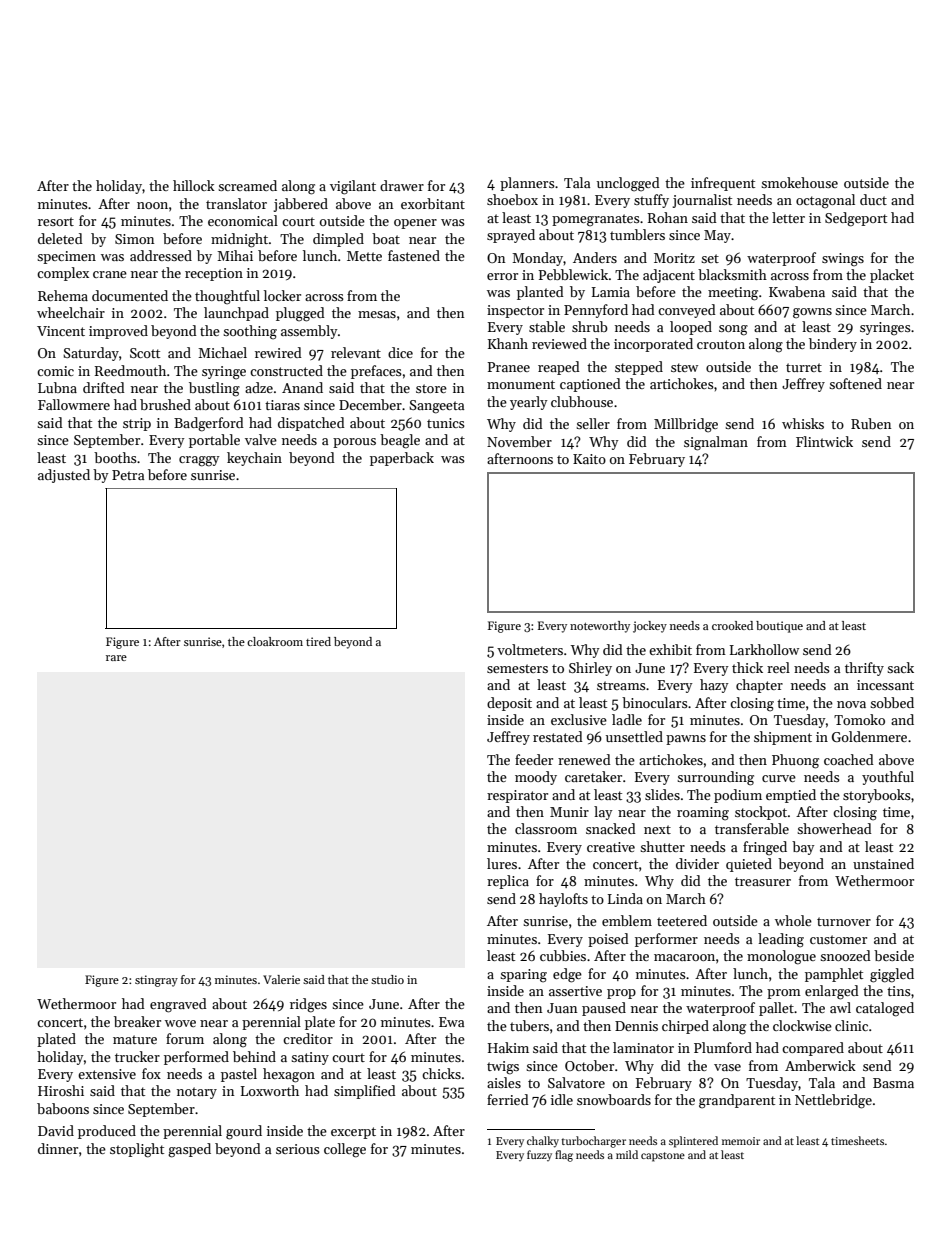 This page has height=1233, width=952. Describe the element at coordinates (684, 957) in the page. I see `macaroon` at that location.
